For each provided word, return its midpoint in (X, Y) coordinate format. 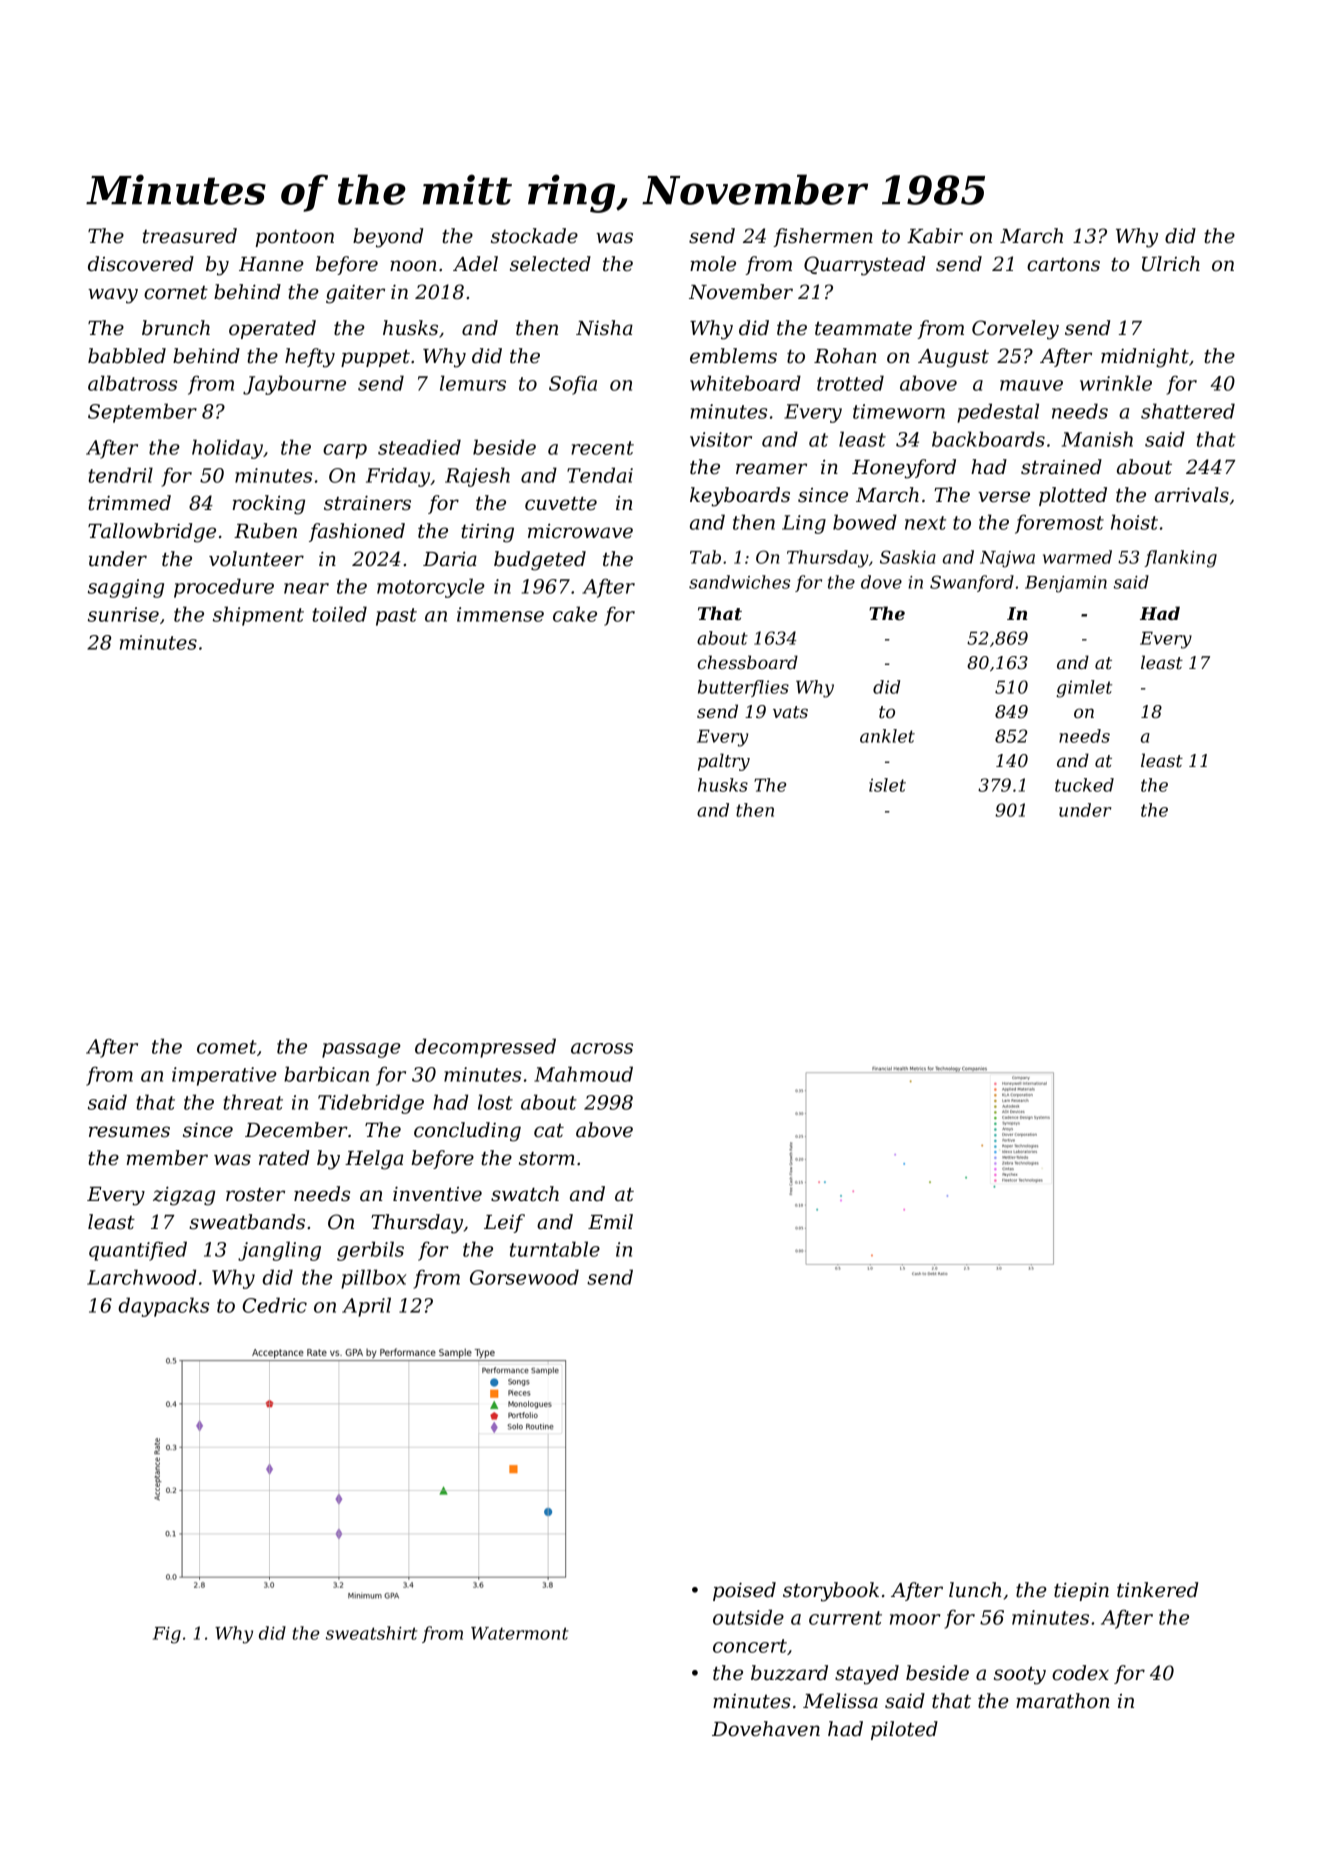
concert (750, 1646)
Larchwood (141, 1277)
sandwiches (739, 582)
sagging (126, 588)
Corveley (1015, 330)
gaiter (355, 294)
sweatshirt (371, 1633)
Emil (610, 1221)
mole (713, 264)
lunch (975, 1590)
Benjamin (1066, 584)
